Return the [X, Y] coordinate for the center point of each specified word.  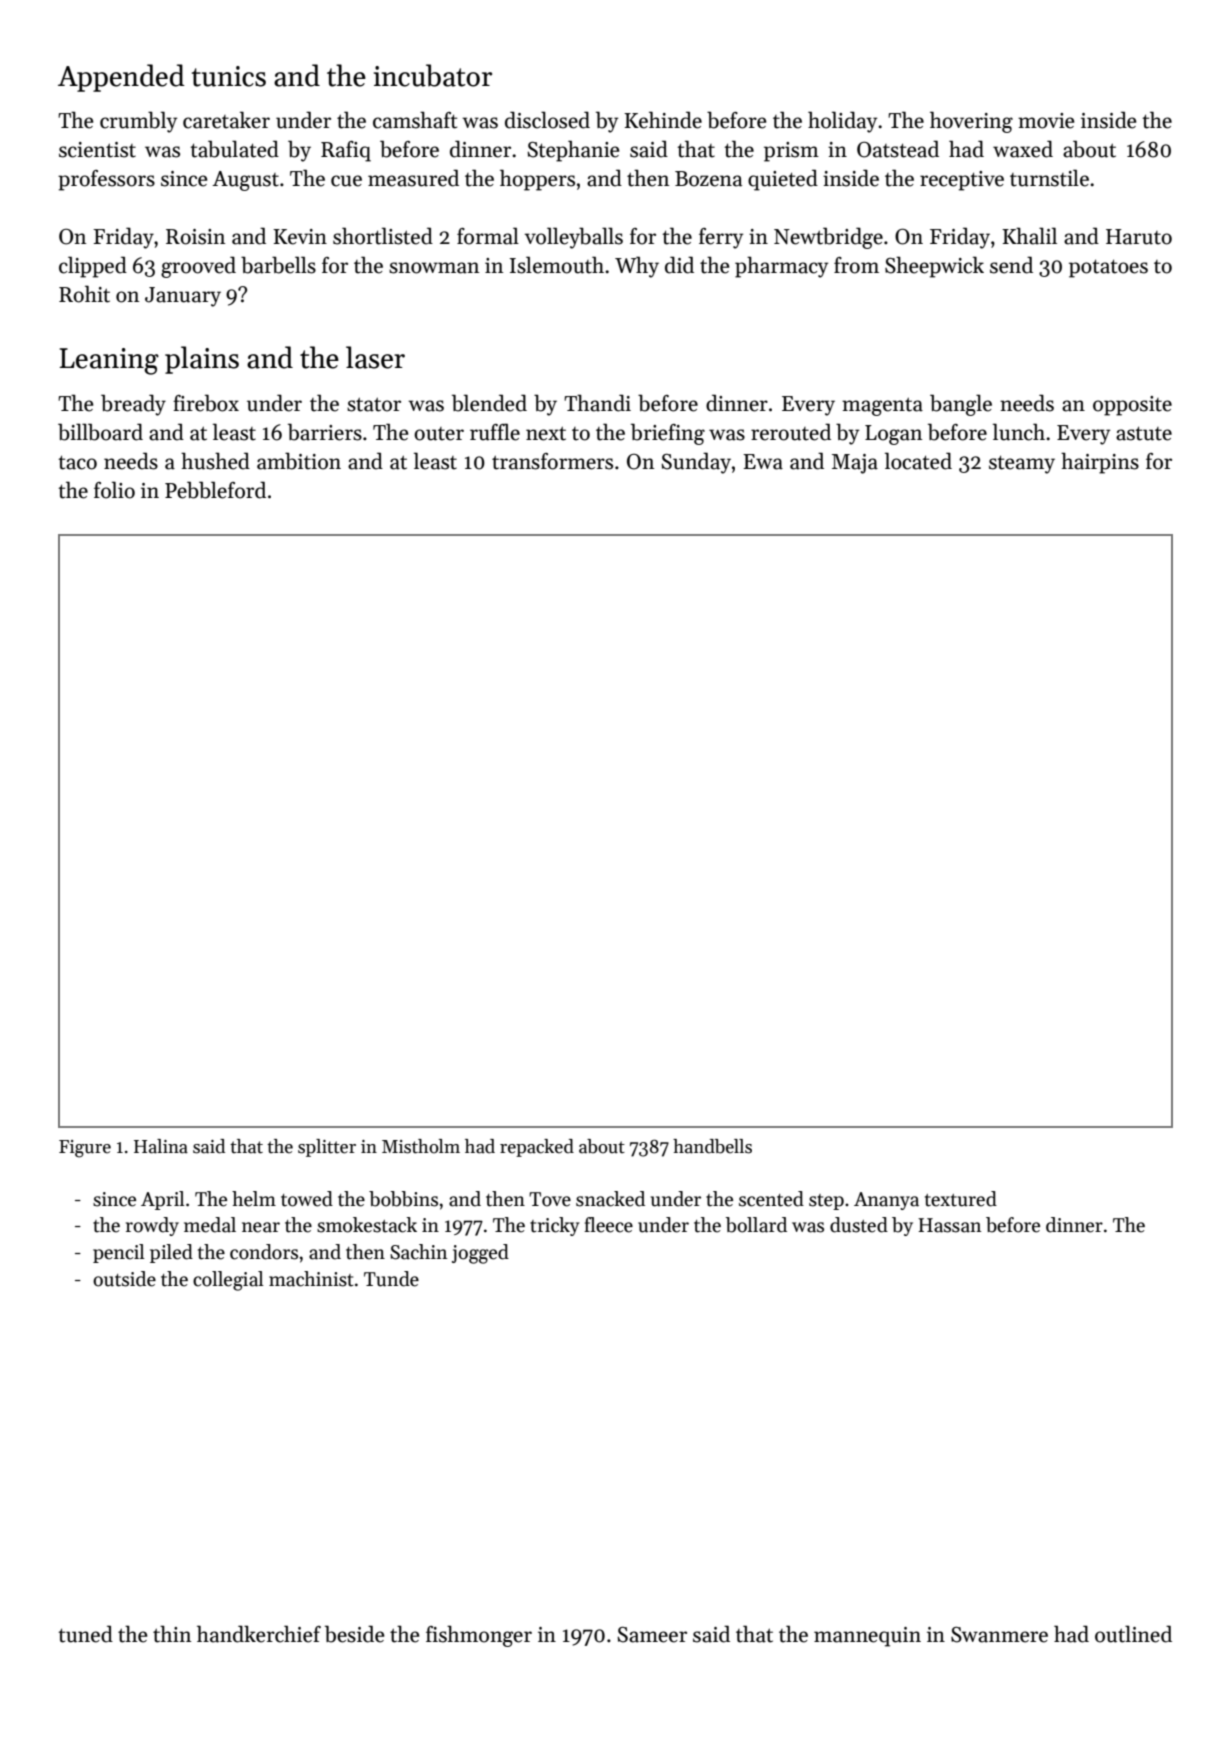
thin [172, 1634]
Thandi [597, 403]
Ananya [886, 1201]
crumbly [138, 122]
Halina [161, 1146]
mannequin [867, 1637]
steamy [1022, 464]
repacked [537, 1148]
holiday [842, 122]
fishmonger [479, 1636]
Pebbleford [215, 490]
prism [791, 152]
